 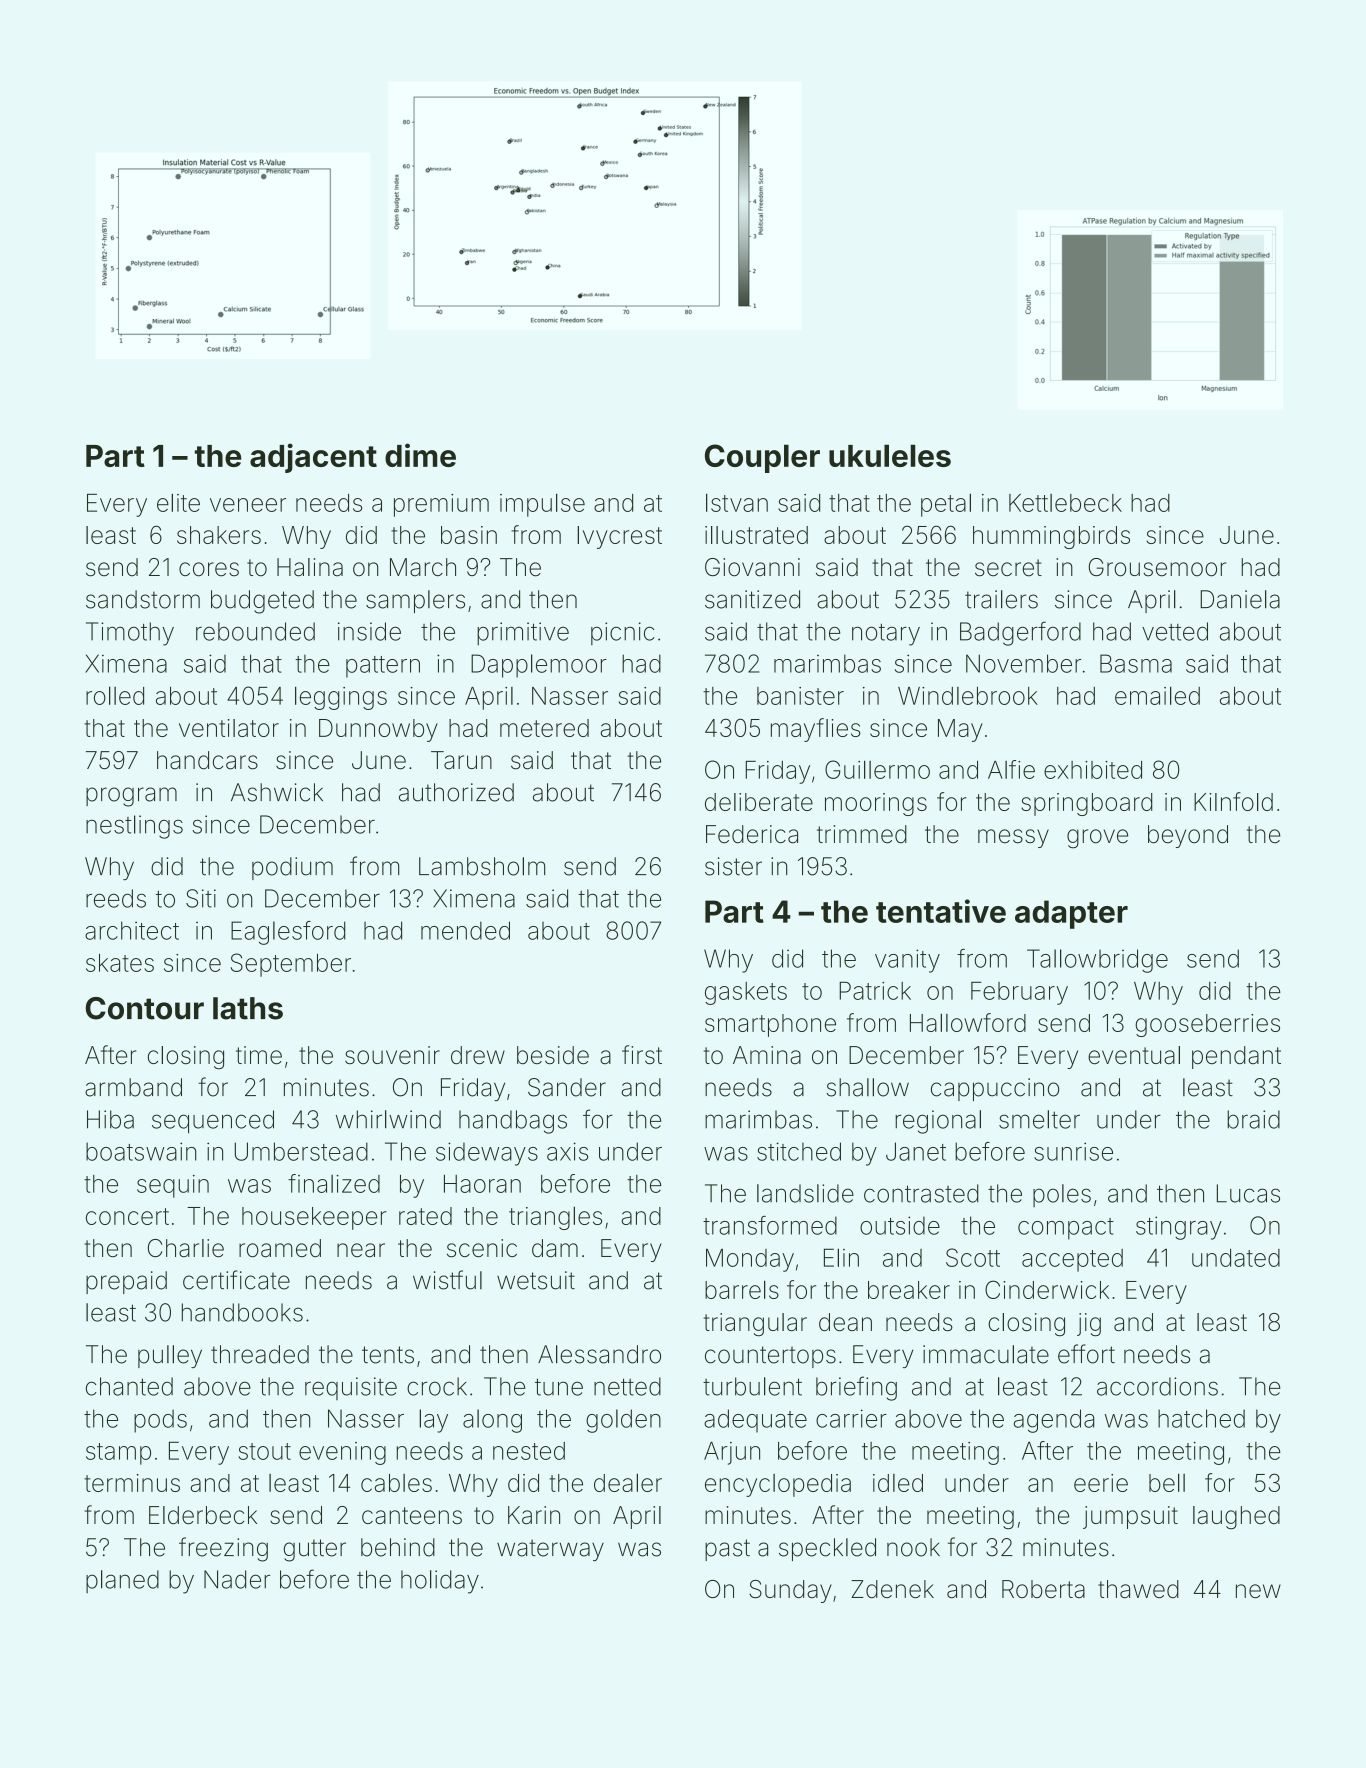 What do you see at coordinates (178, 502) in the screenshot?
I see `elite` at bounding box center [178, 502].
